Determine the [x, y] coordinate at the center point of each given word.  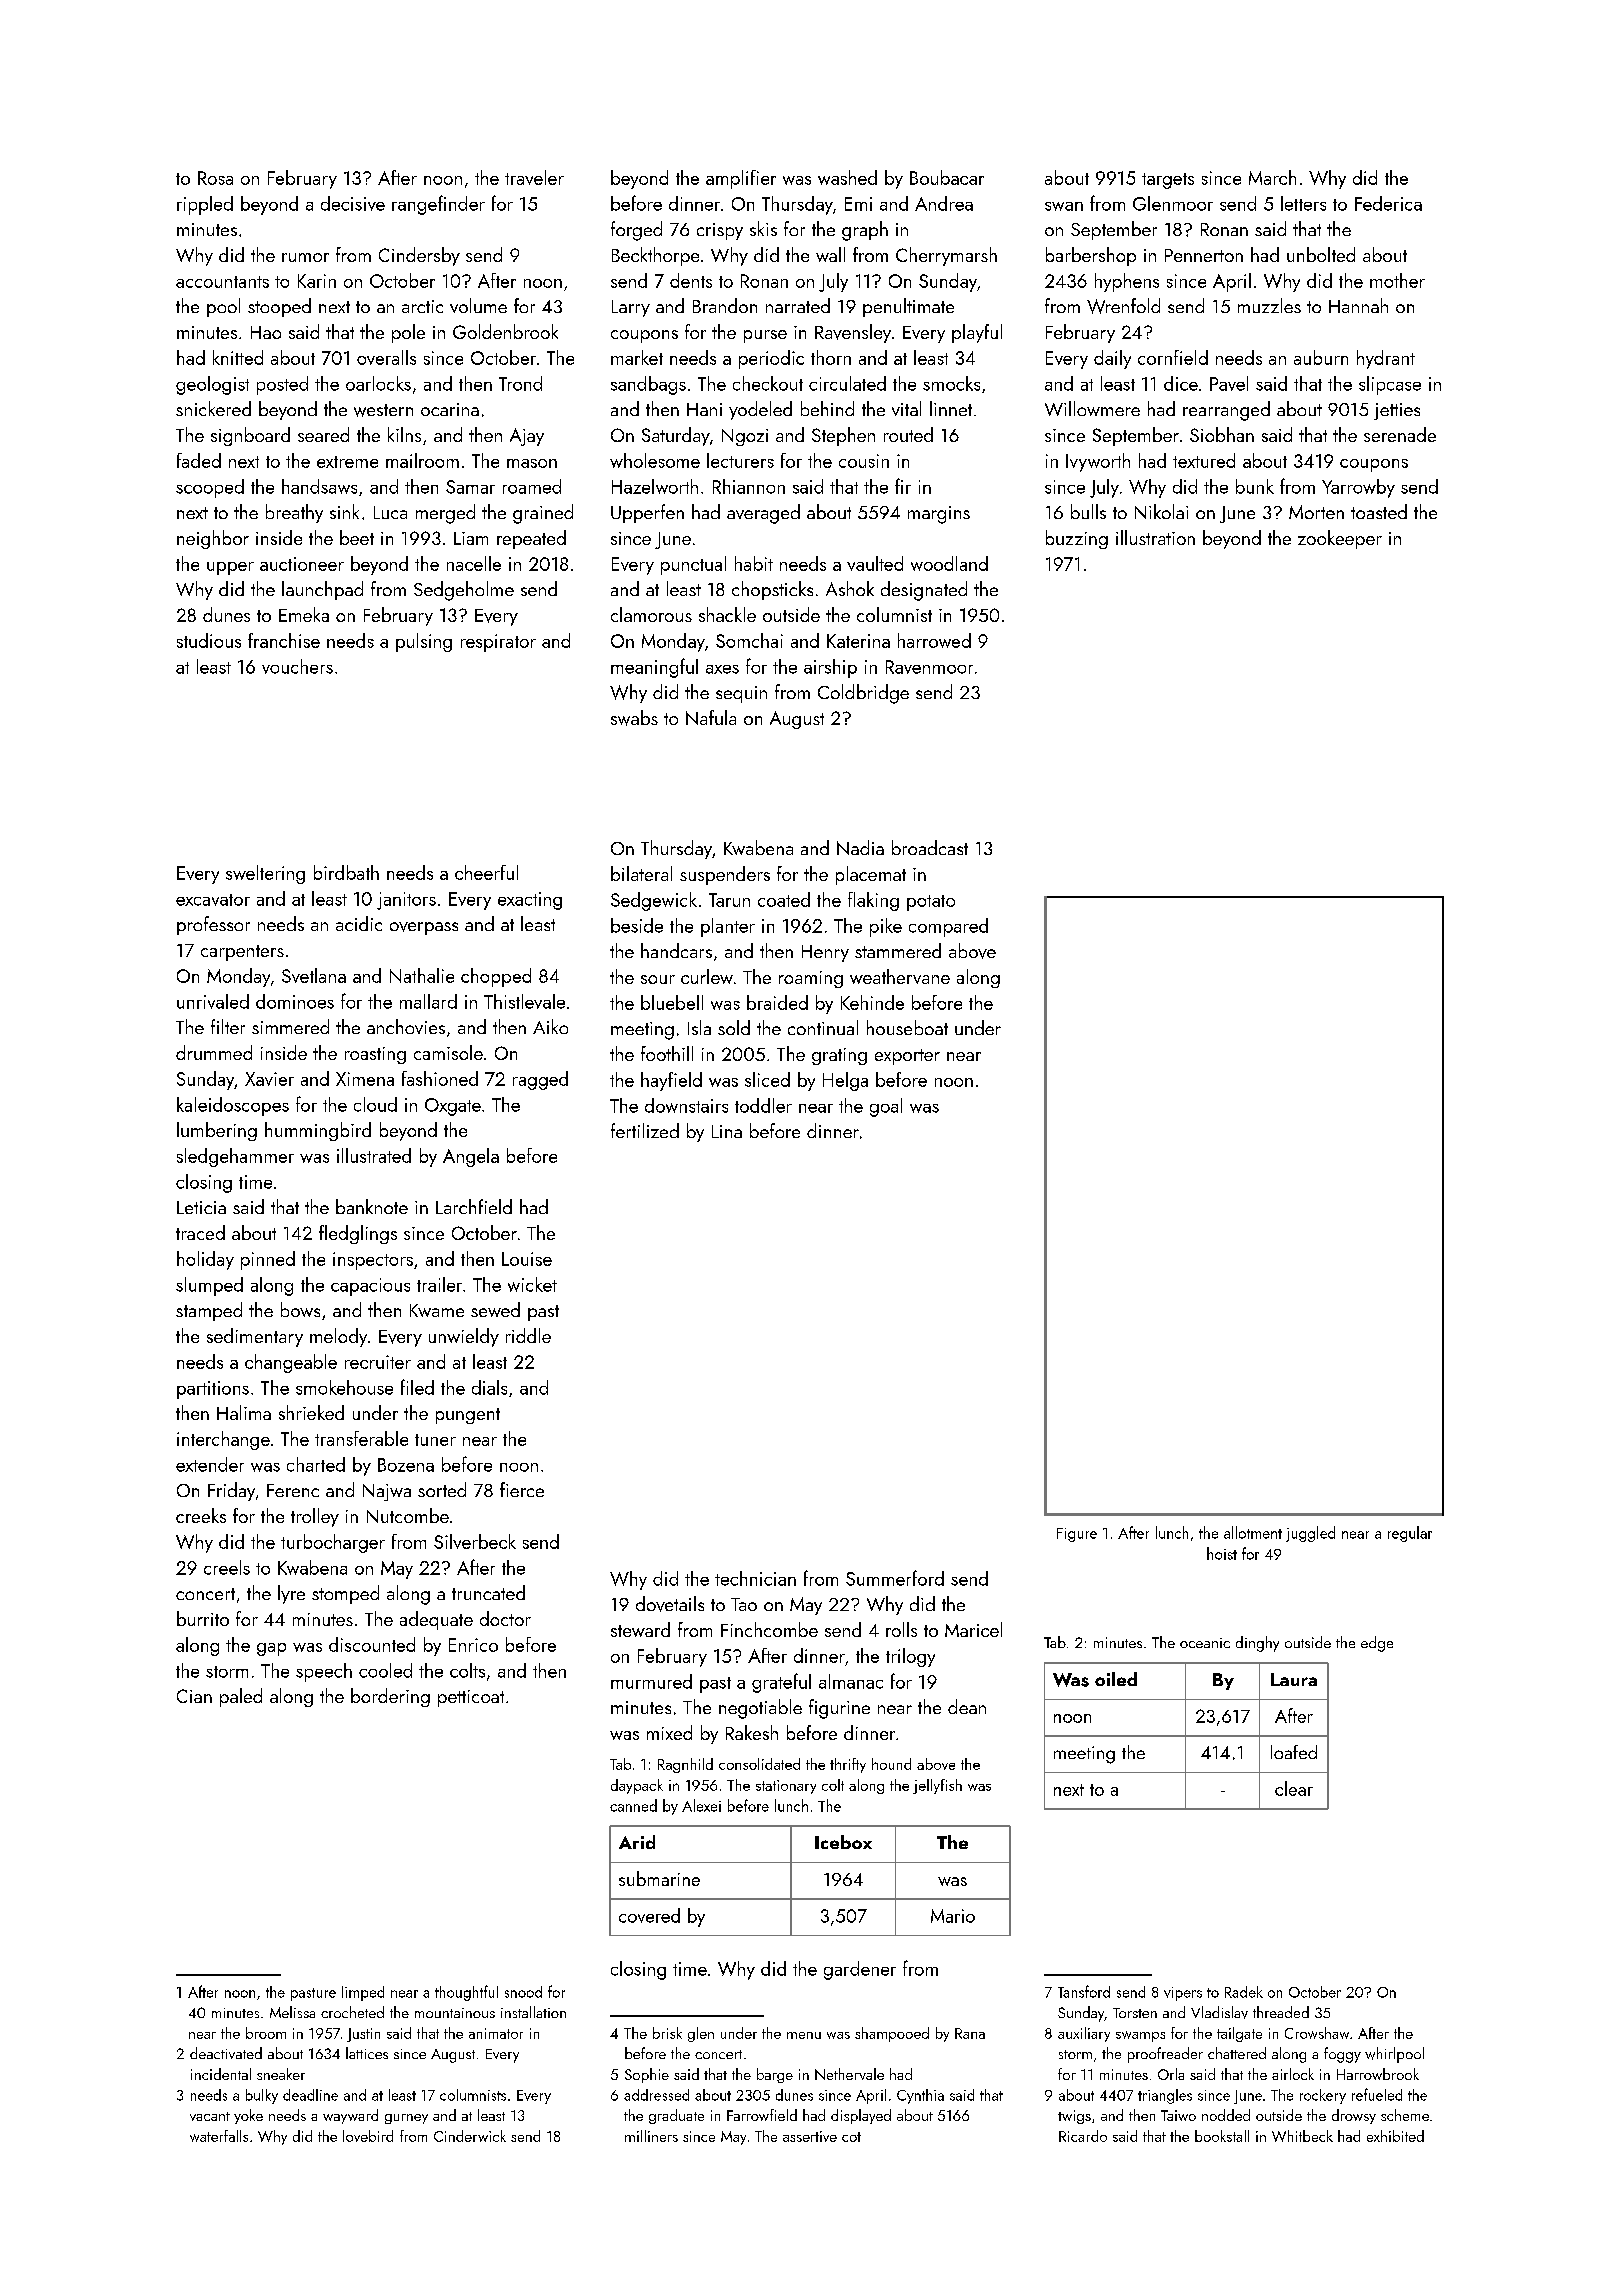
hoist [1222, 1553]
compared [948, 927]
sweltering [265, 874]
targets [1168, 181]
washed [847, 177]
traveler [534, 177]
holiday [205, 1260]
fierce [522, 1489]
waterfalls [219, 2136]
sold [734, 1027]
